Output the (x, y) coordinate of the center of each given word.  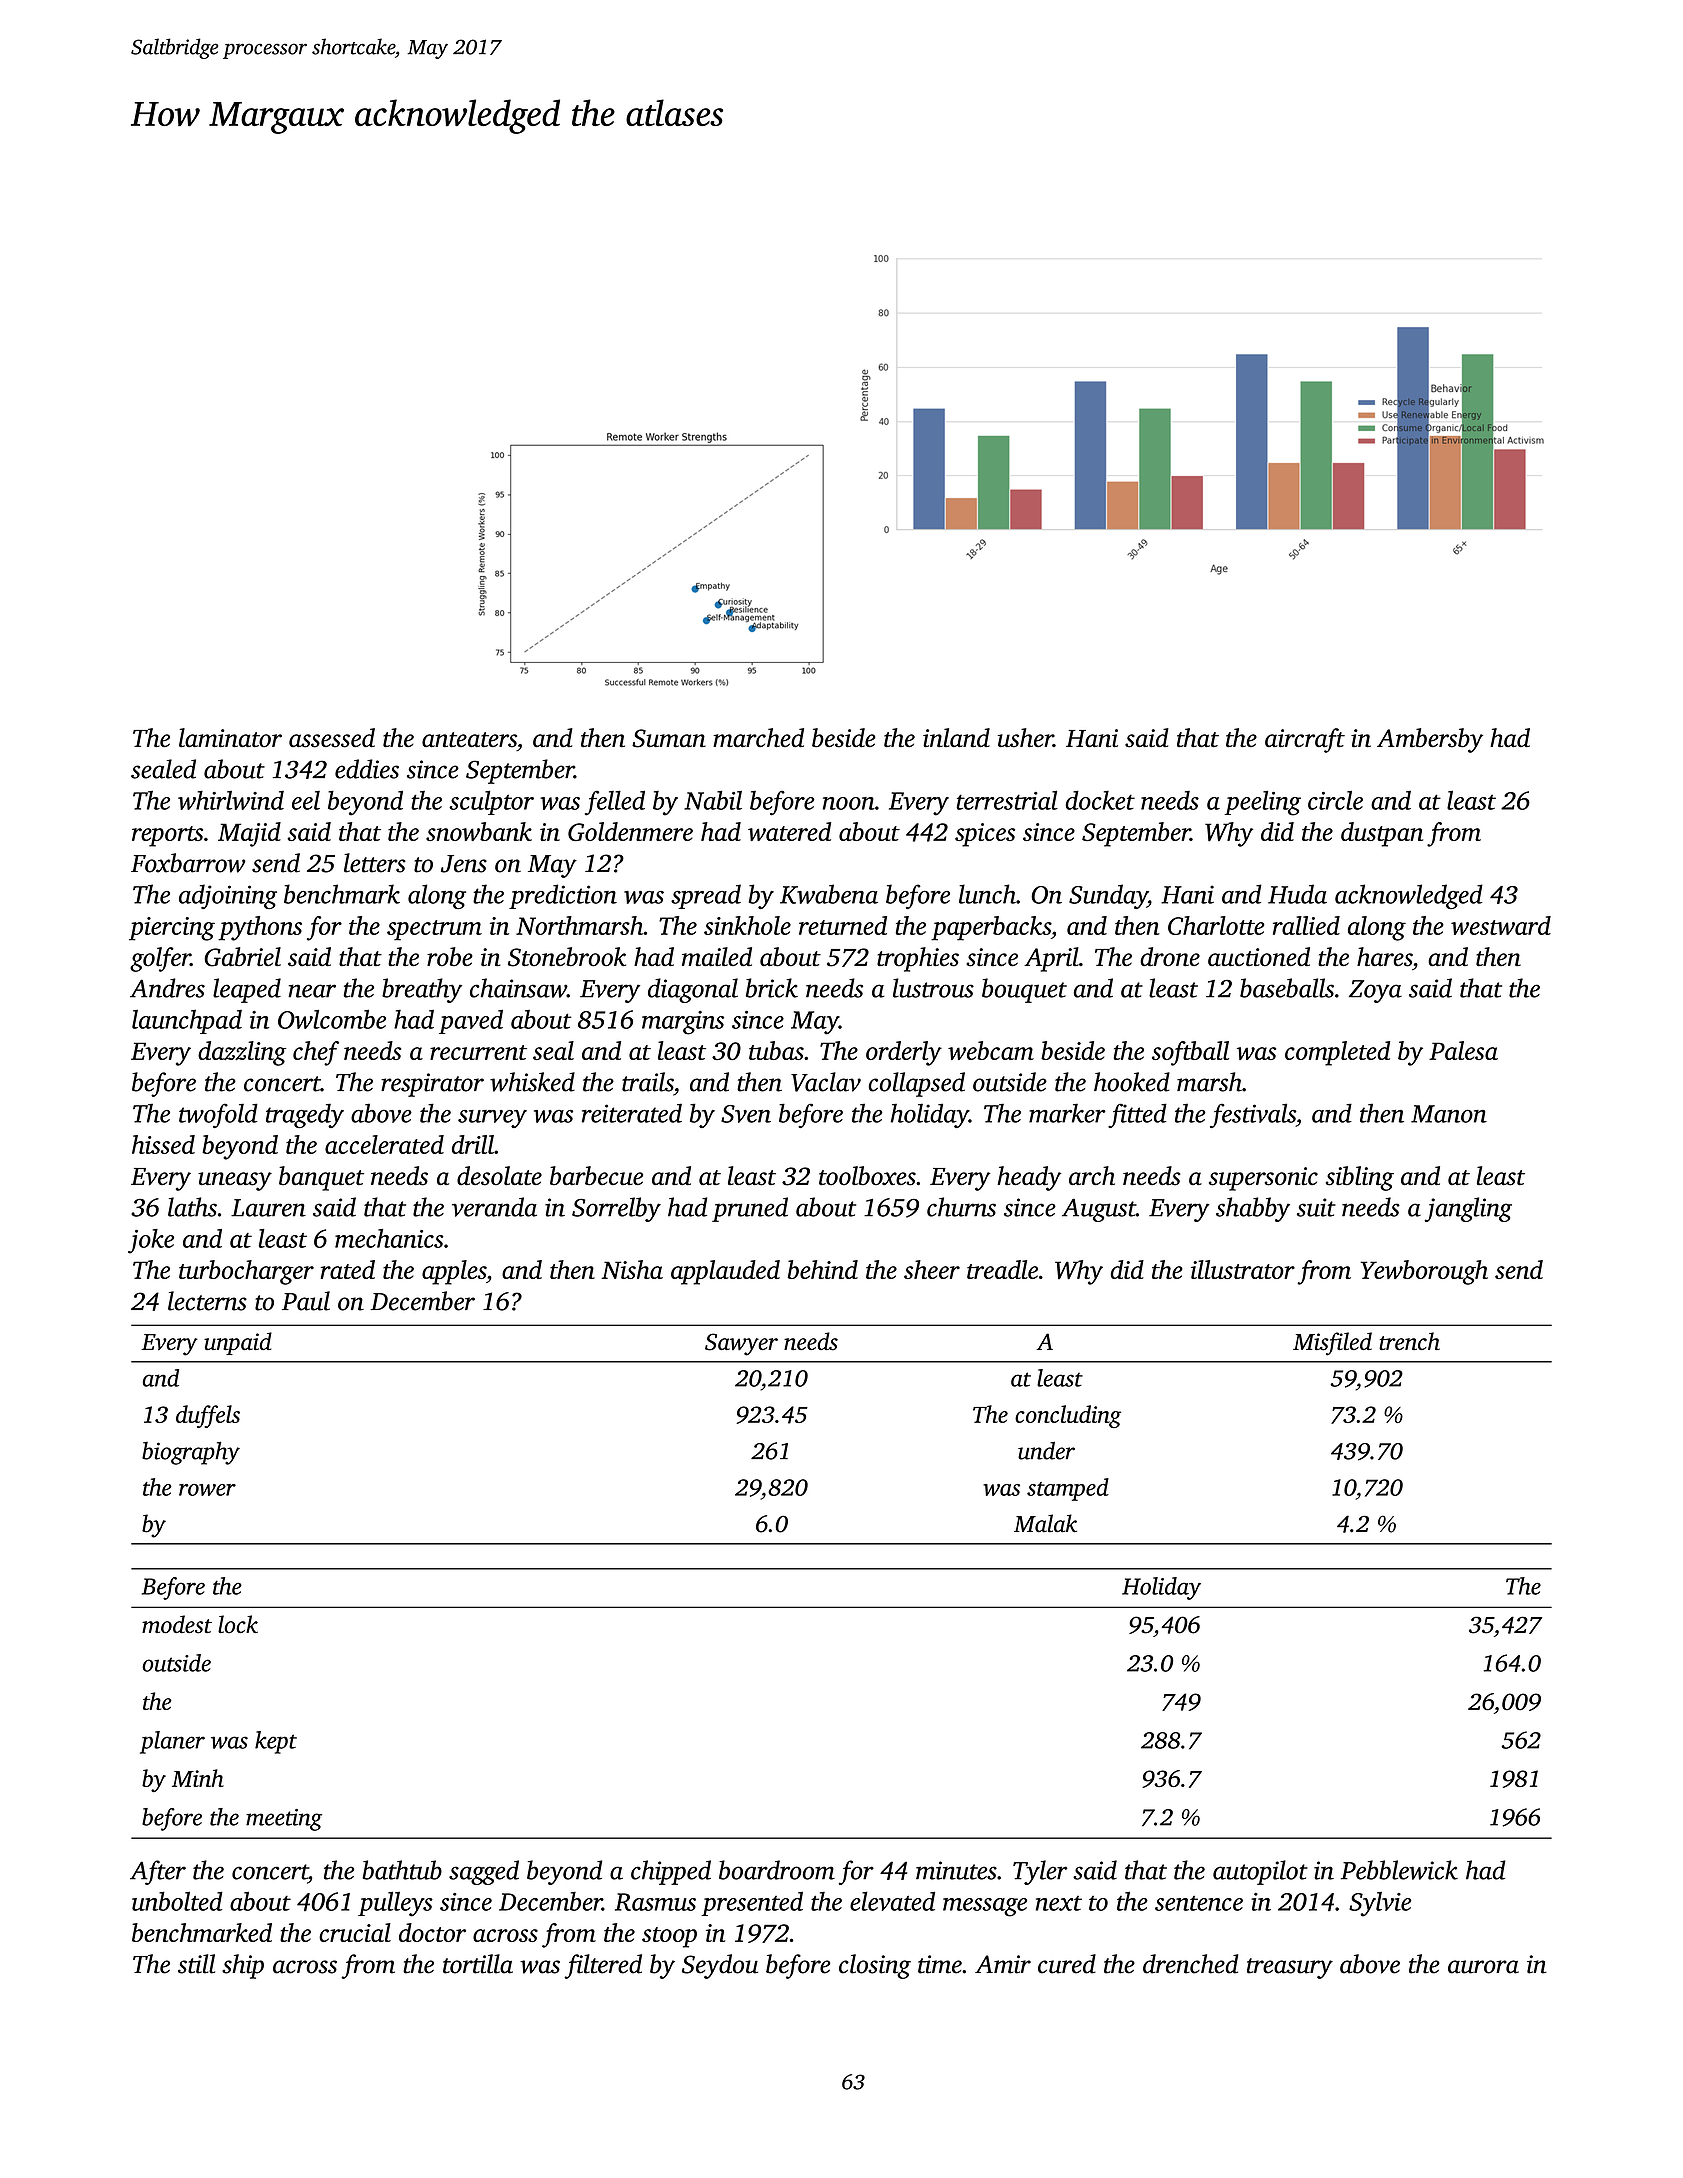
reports (167, 836)
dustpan (1382, 834)
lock (238, 1624)
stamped (1068, 1489)
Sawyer (741, 1344)
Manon (1449, 1114)
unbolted (177, 1901)
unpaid (238, 1343)
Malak (1045, 1523)
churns (961, 1207)
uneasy (235, 1181)
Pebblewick (1399, 1870)
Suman (669, 738)
